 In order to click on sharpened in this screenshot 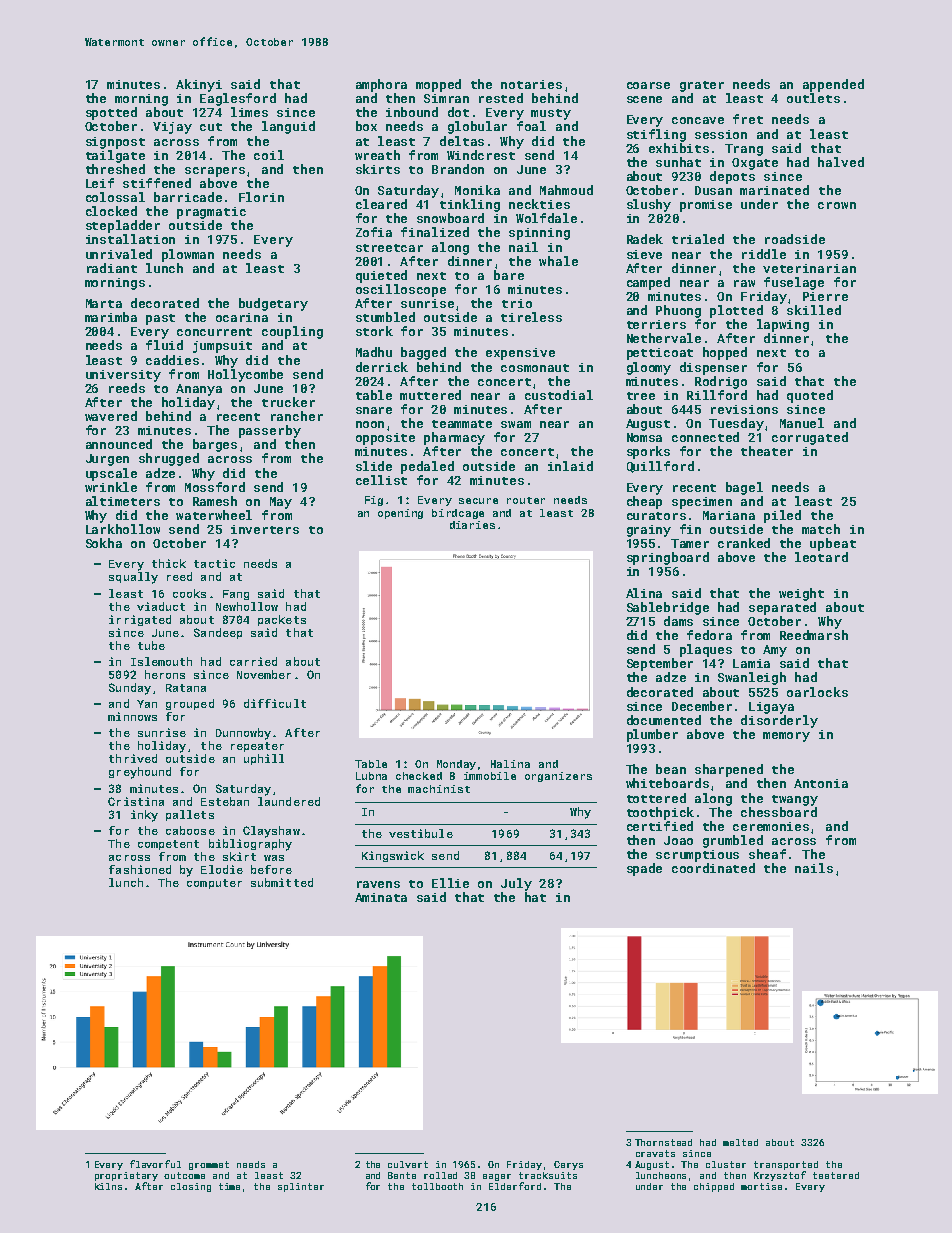, I will do `click(729, 770)`.
